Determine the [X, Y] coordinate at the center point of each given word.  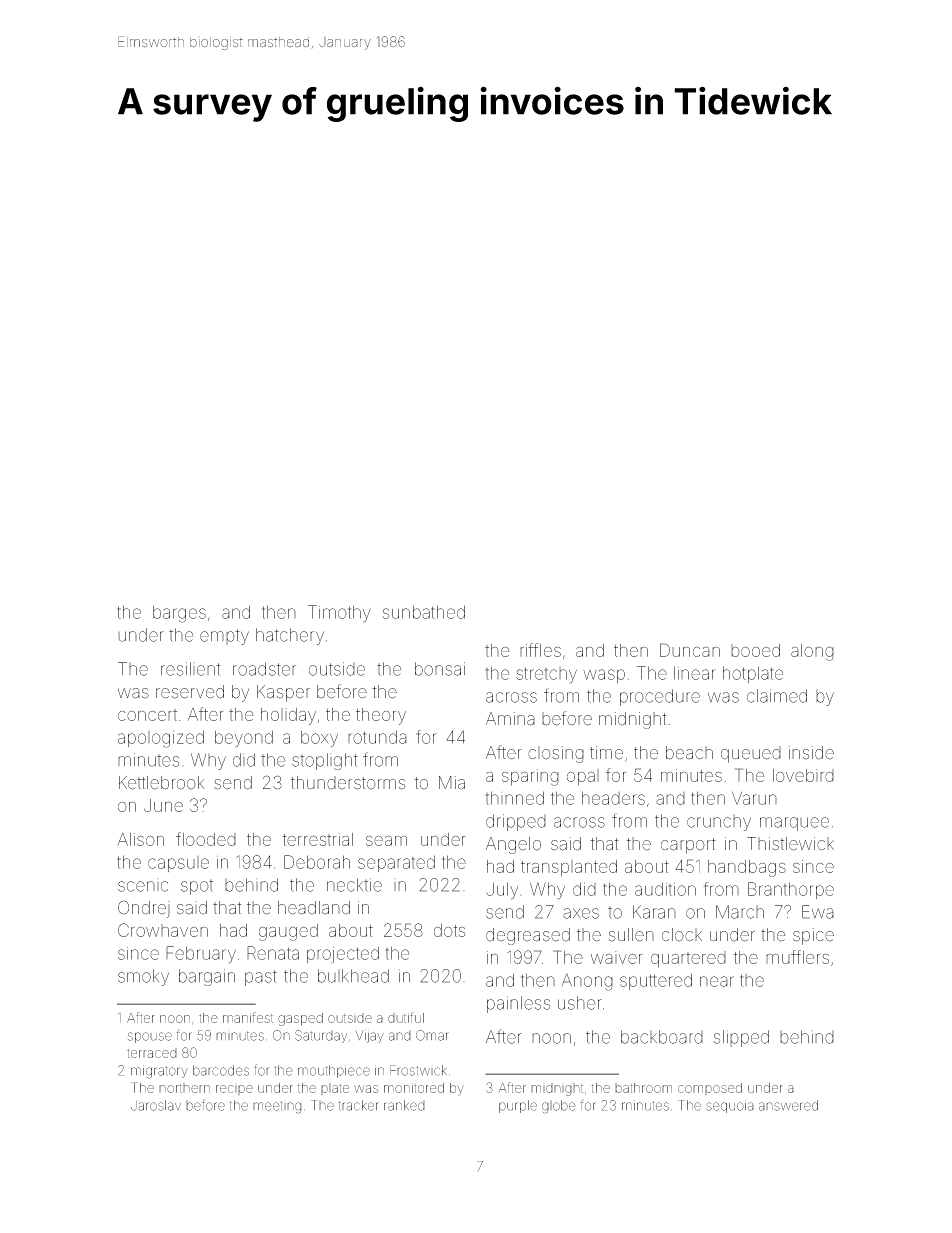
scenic [143, 885]
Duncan [690, 650]
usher [580, 1003]
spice [813, 936]
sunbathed [424, 612]
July [502, 891]
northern [184, 1088]
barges [179, 614]
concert [147, 715]
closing [556, 754]
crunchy [719, 823]
